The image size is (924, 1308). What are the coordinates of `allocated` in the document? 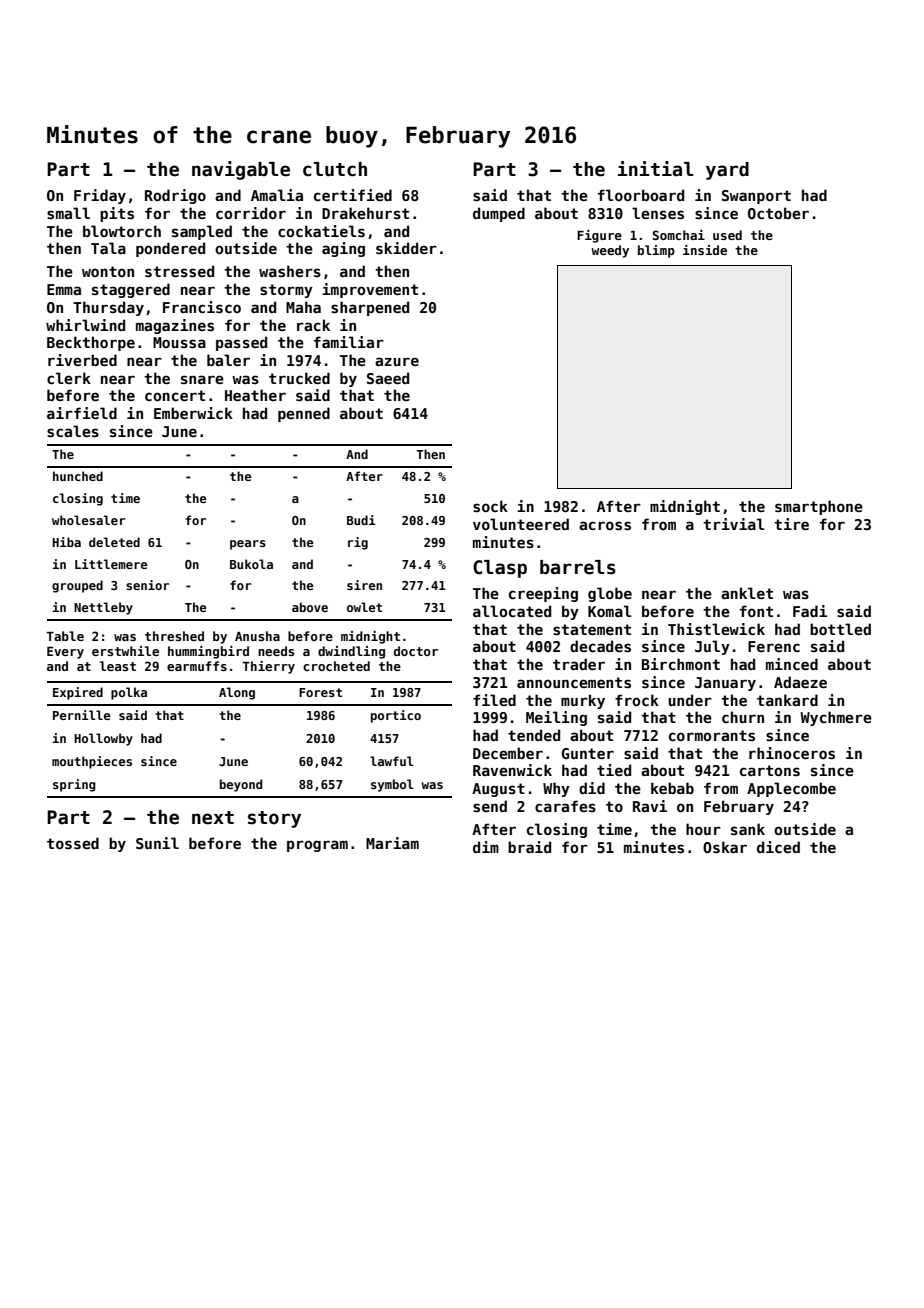 It's located at (512, 611).
